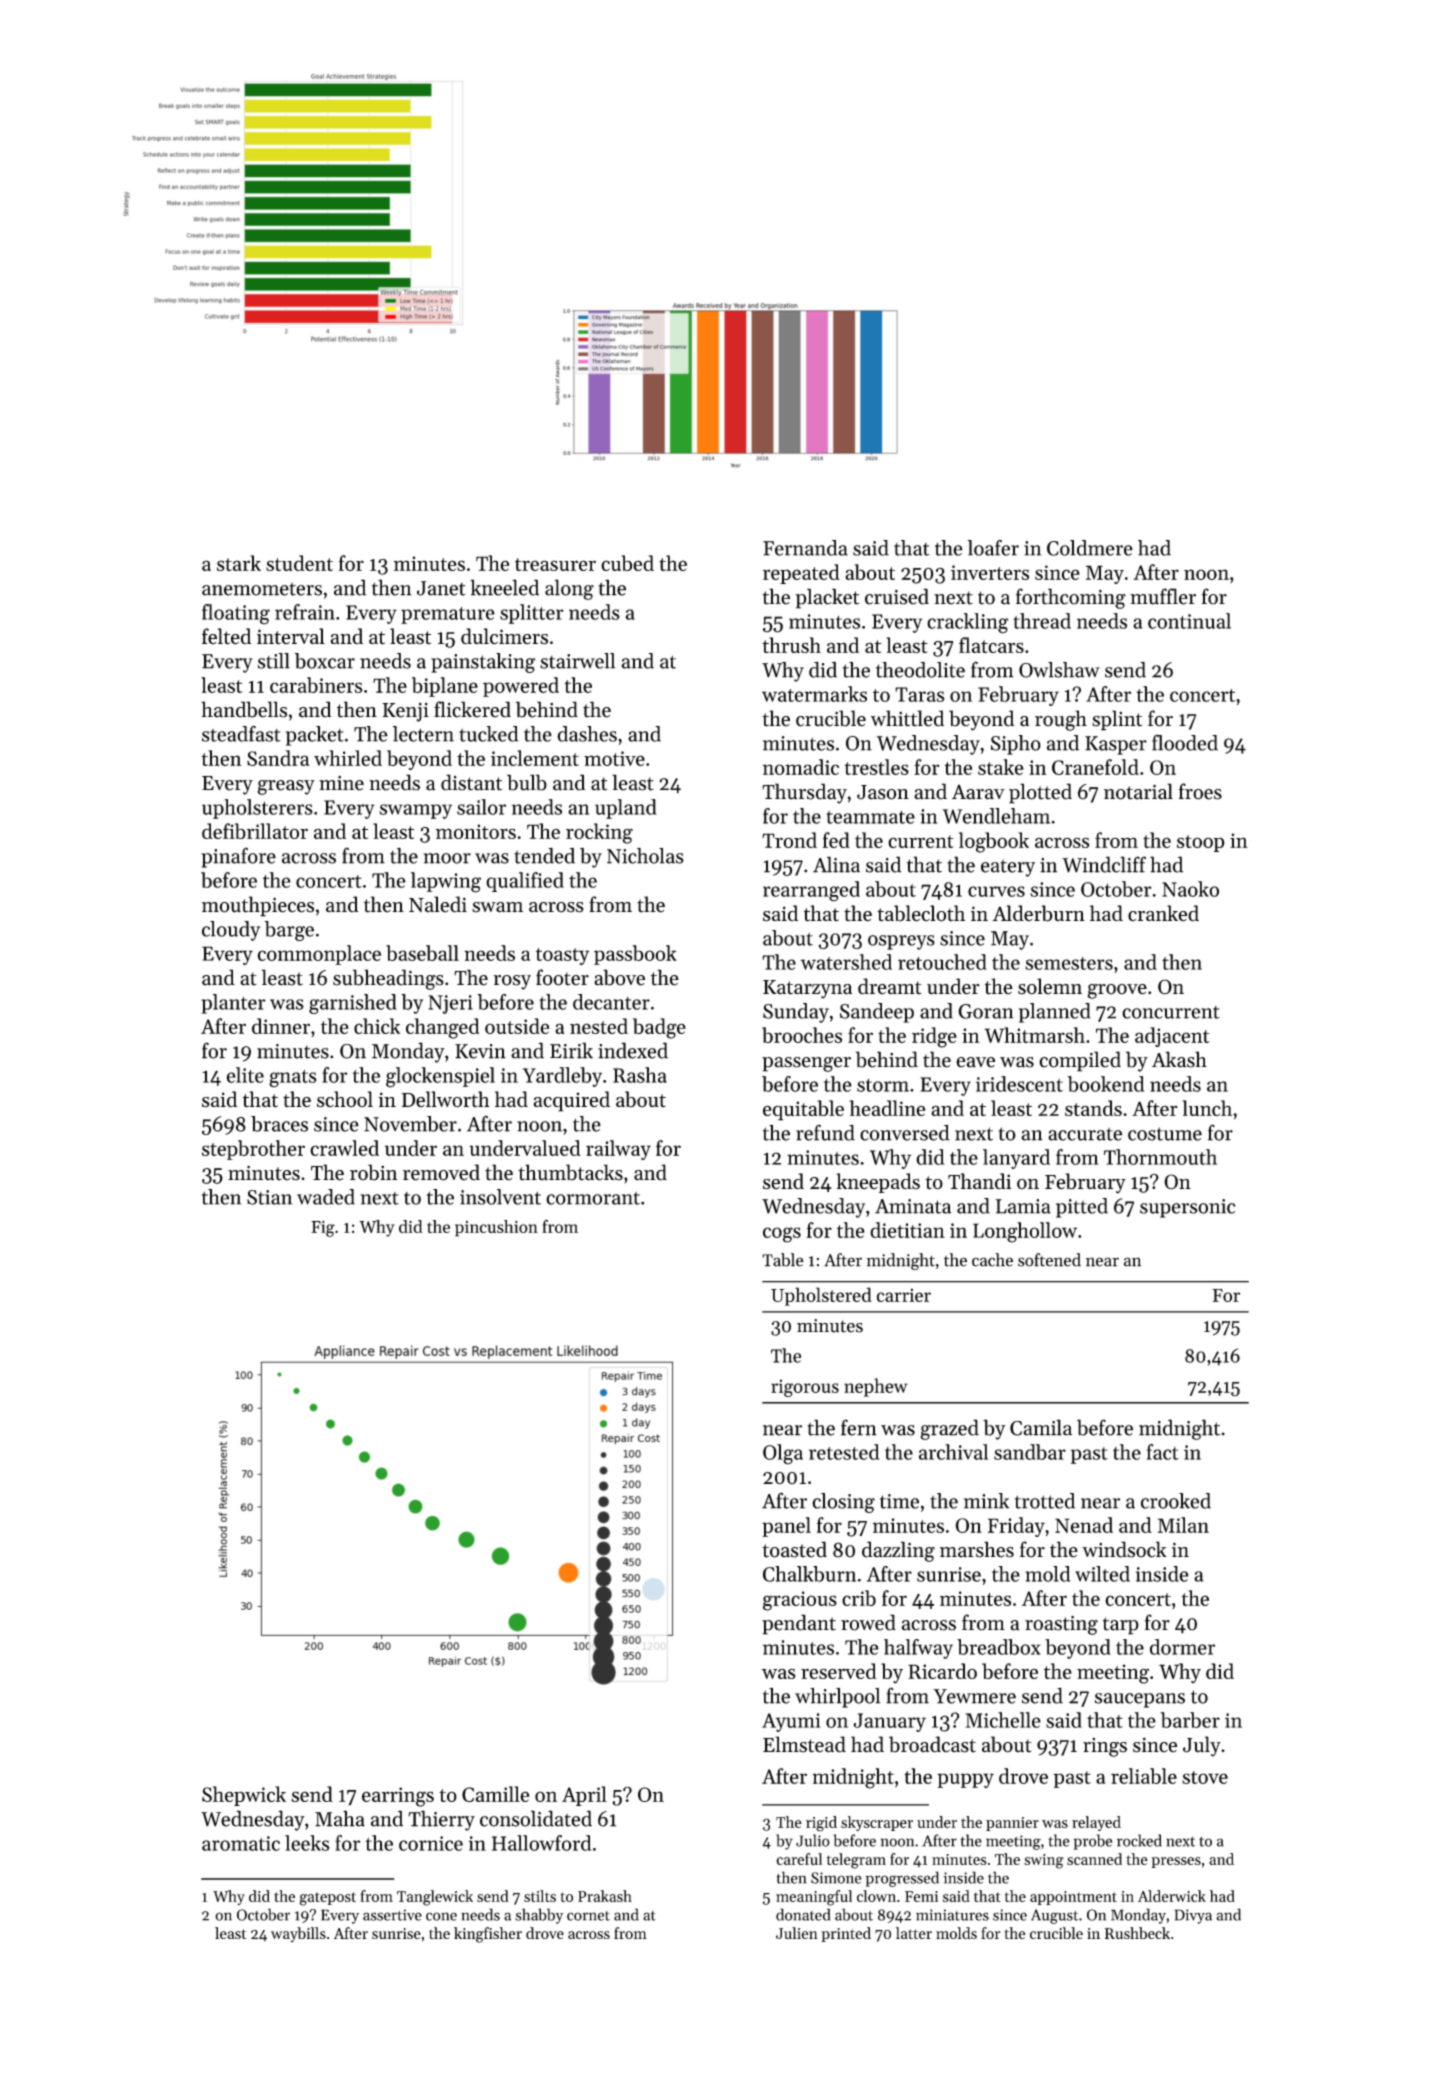 The image size is (1450, 2100). What do you see at coordinates (1034, 1035) in the image?
I see `Whitmarsh` at bounding box center [1034, 1035].
